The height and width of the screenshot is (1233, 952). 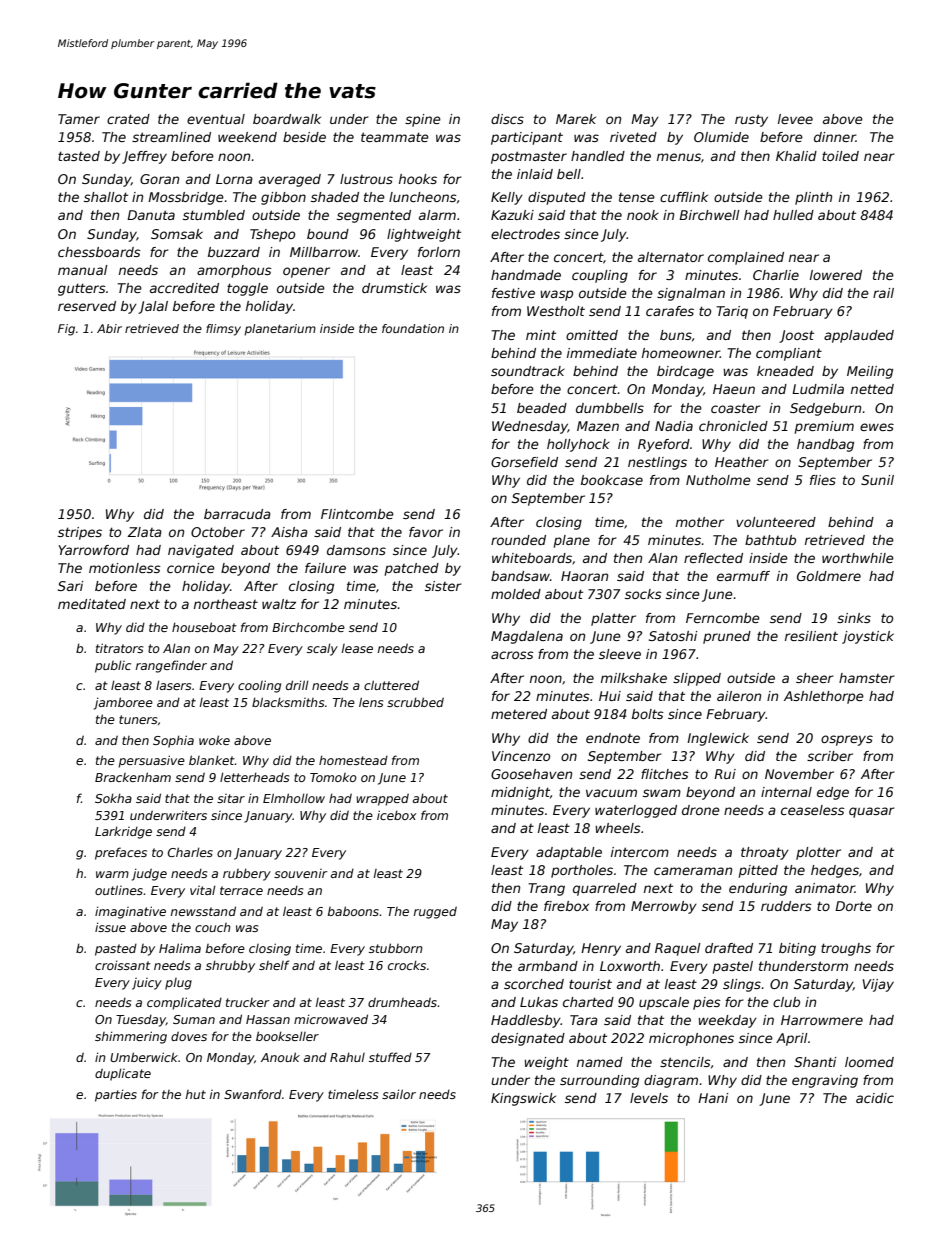 I want to click on Goran, so click(x=159, y=179).
